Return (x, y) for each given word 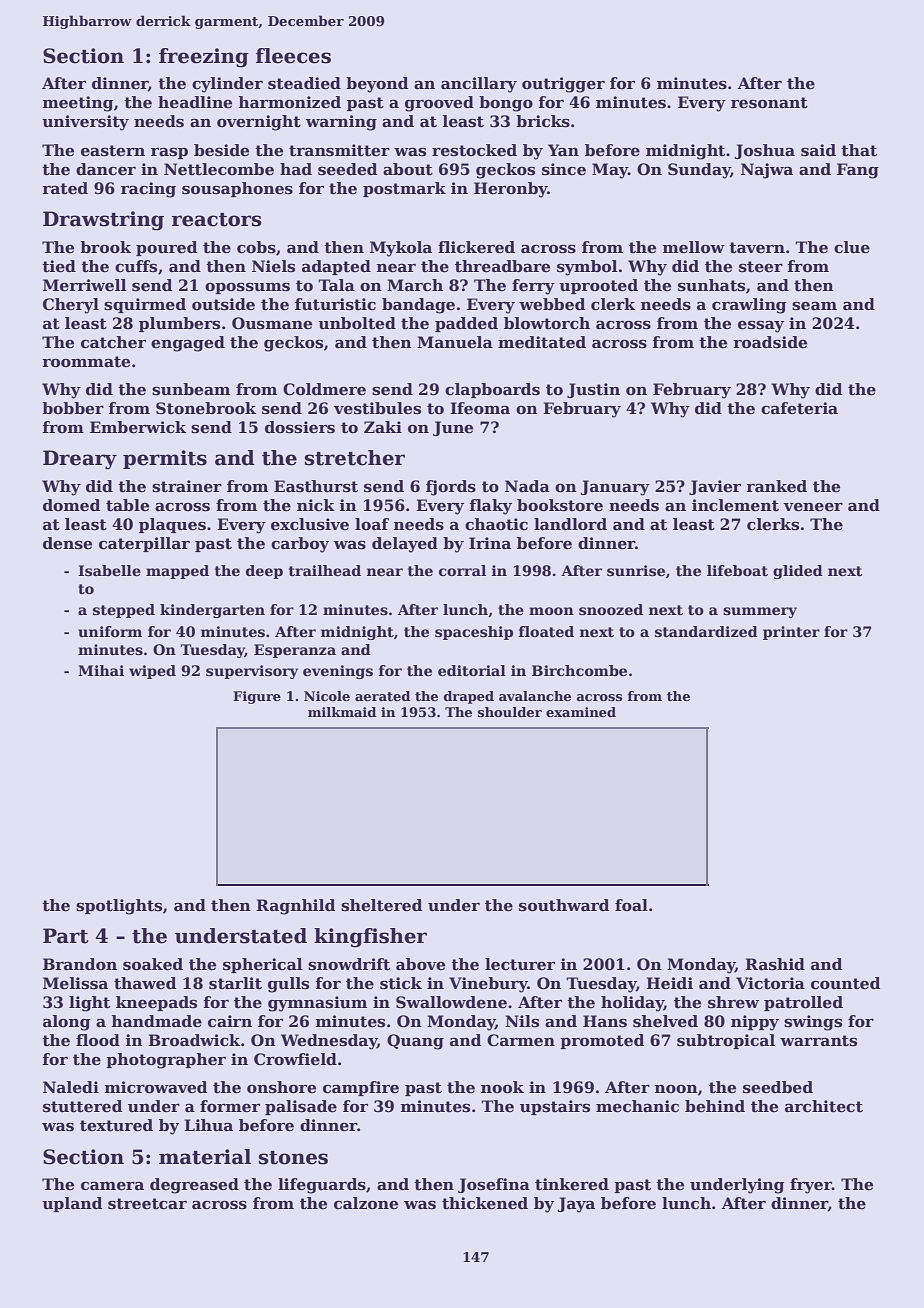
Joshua (765, 151)
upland (72, 1204)
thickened (485, 1203)
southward (564, 905)
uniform (110, 631)
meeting (78, 104)
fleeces (293, 56)
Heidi (669, 983)
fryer (811, 1186)
